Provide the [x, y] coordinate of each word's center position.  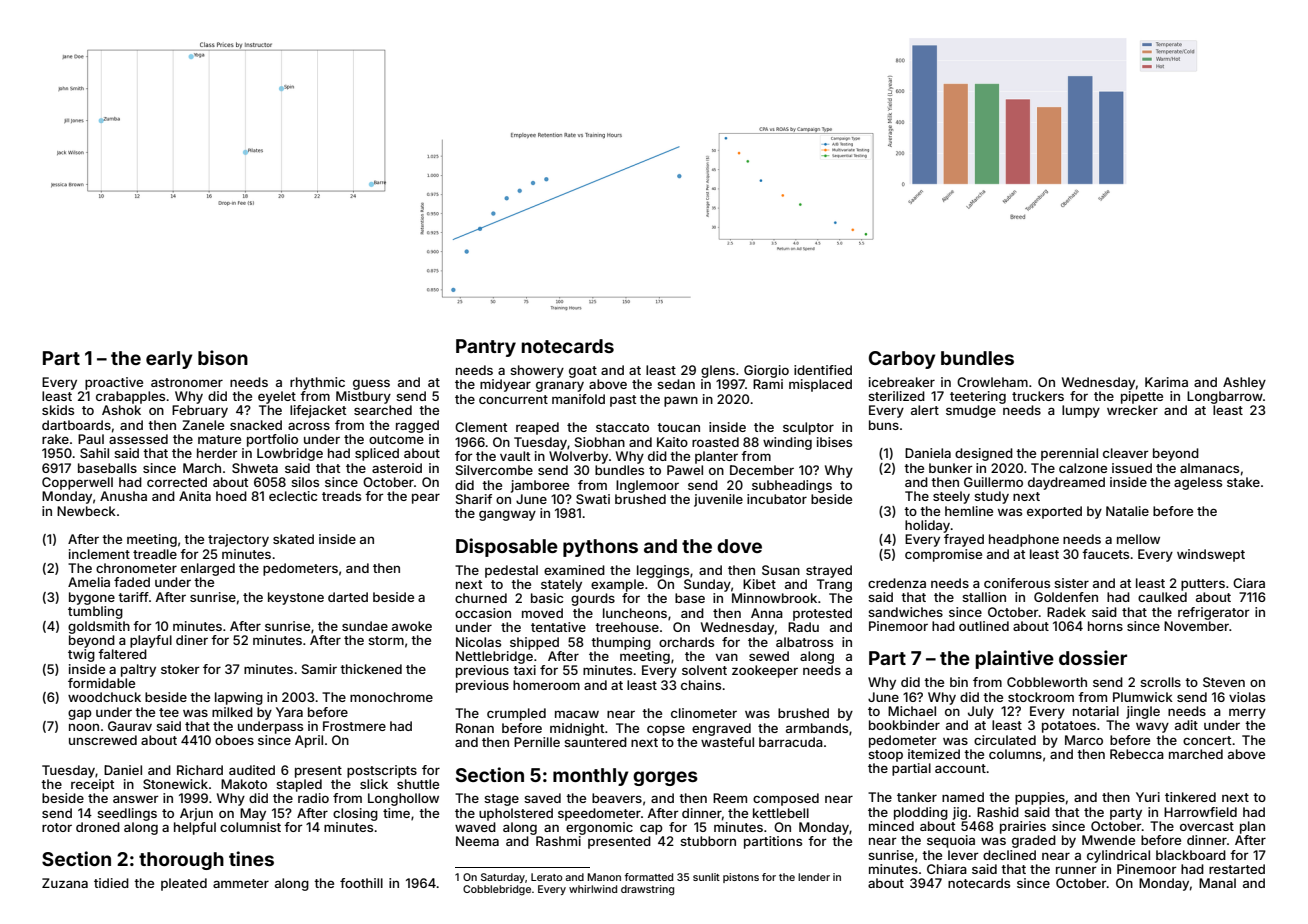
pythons [600, 548]
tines [251, 858]
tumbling [95, 612]
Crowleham [992, 382]
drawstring [647, 890]
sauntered [595, 742]
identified [823, 370]
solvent [704, 670]
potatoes [1069, 727]
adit [1186, 725]
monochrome [391, 697]
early [169, 360]
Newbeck [86, 511]
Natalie [1127, 511]
